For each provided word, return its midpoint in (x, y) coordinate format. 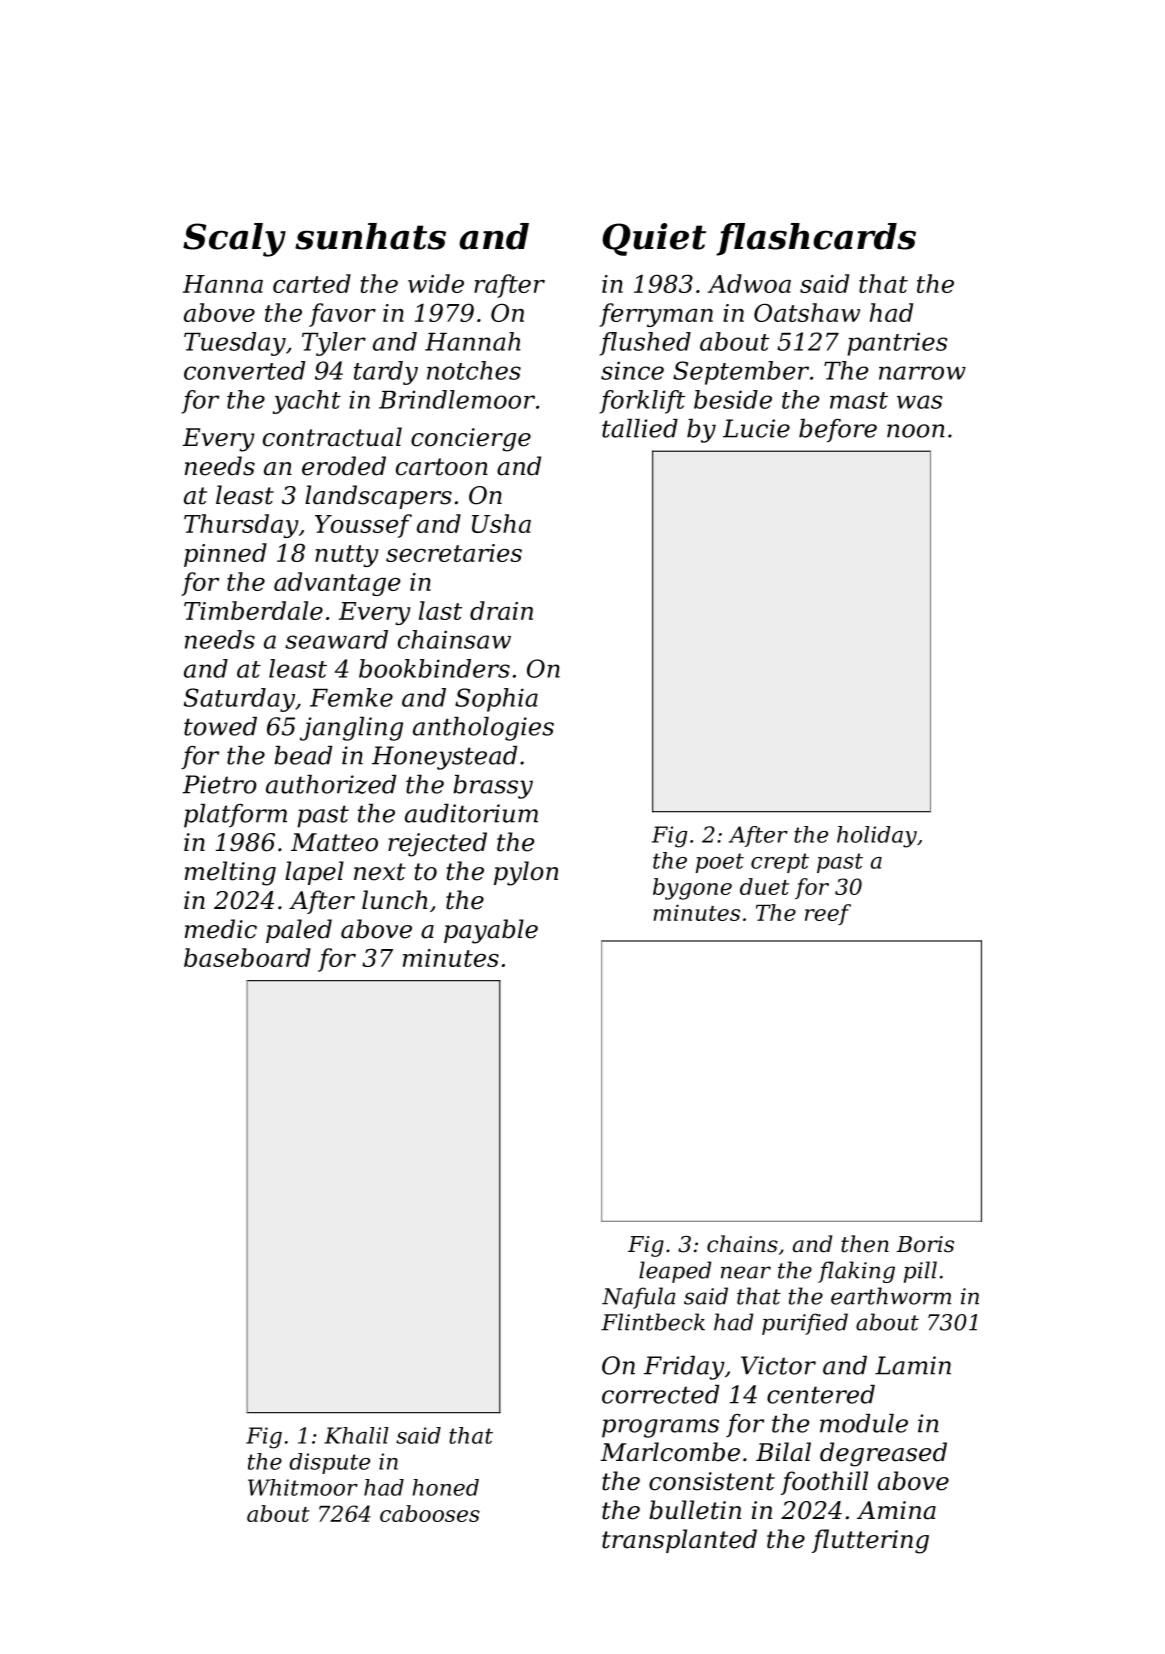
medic (221, 929)
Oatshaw (807, 312)
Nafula (638, 1298)
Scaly (234, 240)
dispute (329, 1463)
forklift (642, 402)
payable (491, 931)
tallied (640, 428)
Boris (925, 1244)
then (865, 1244)
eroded (344, 466)
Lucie (756, 428)
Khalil (356, 1435)
